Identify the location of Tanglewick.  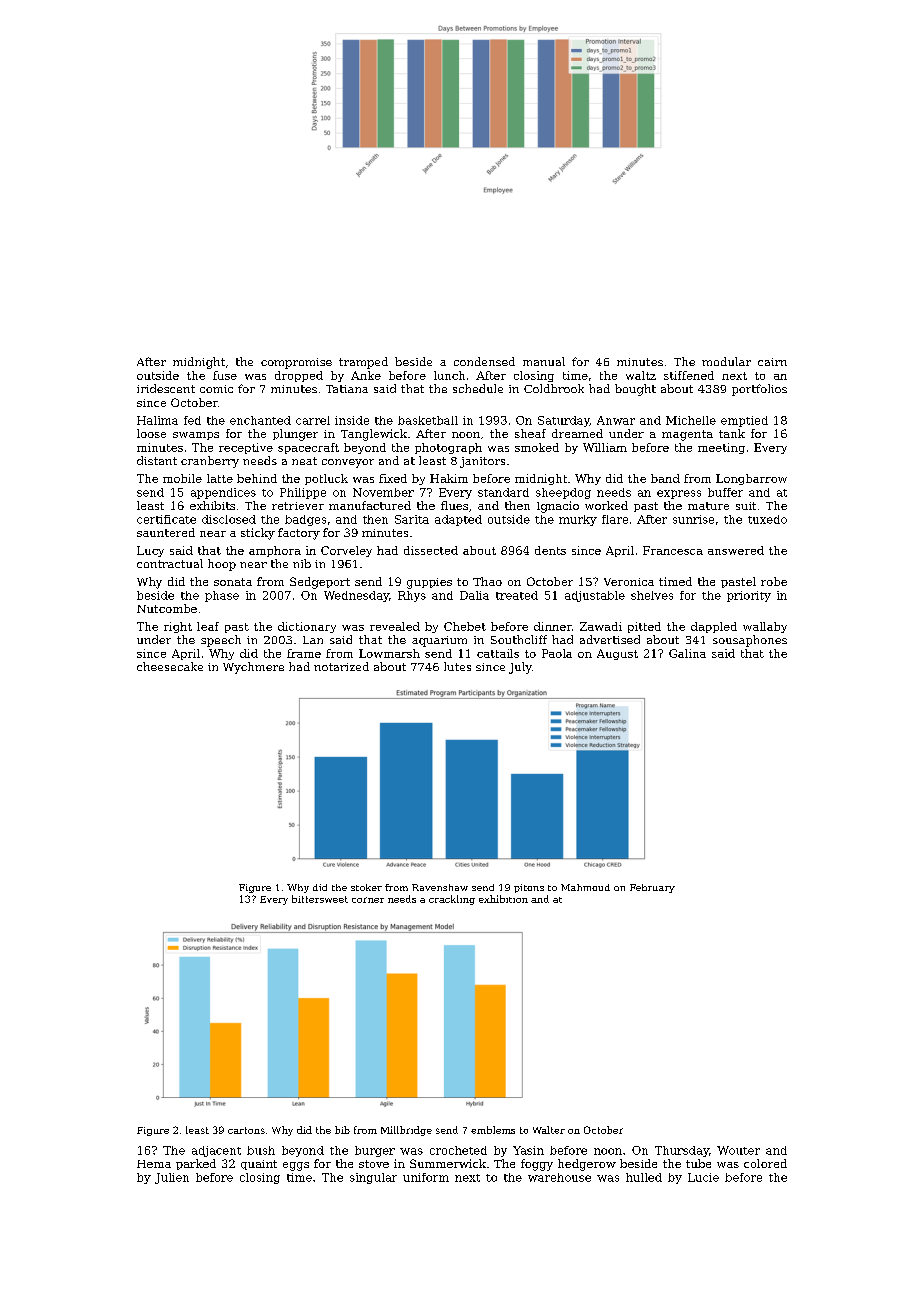
(374, 435).
